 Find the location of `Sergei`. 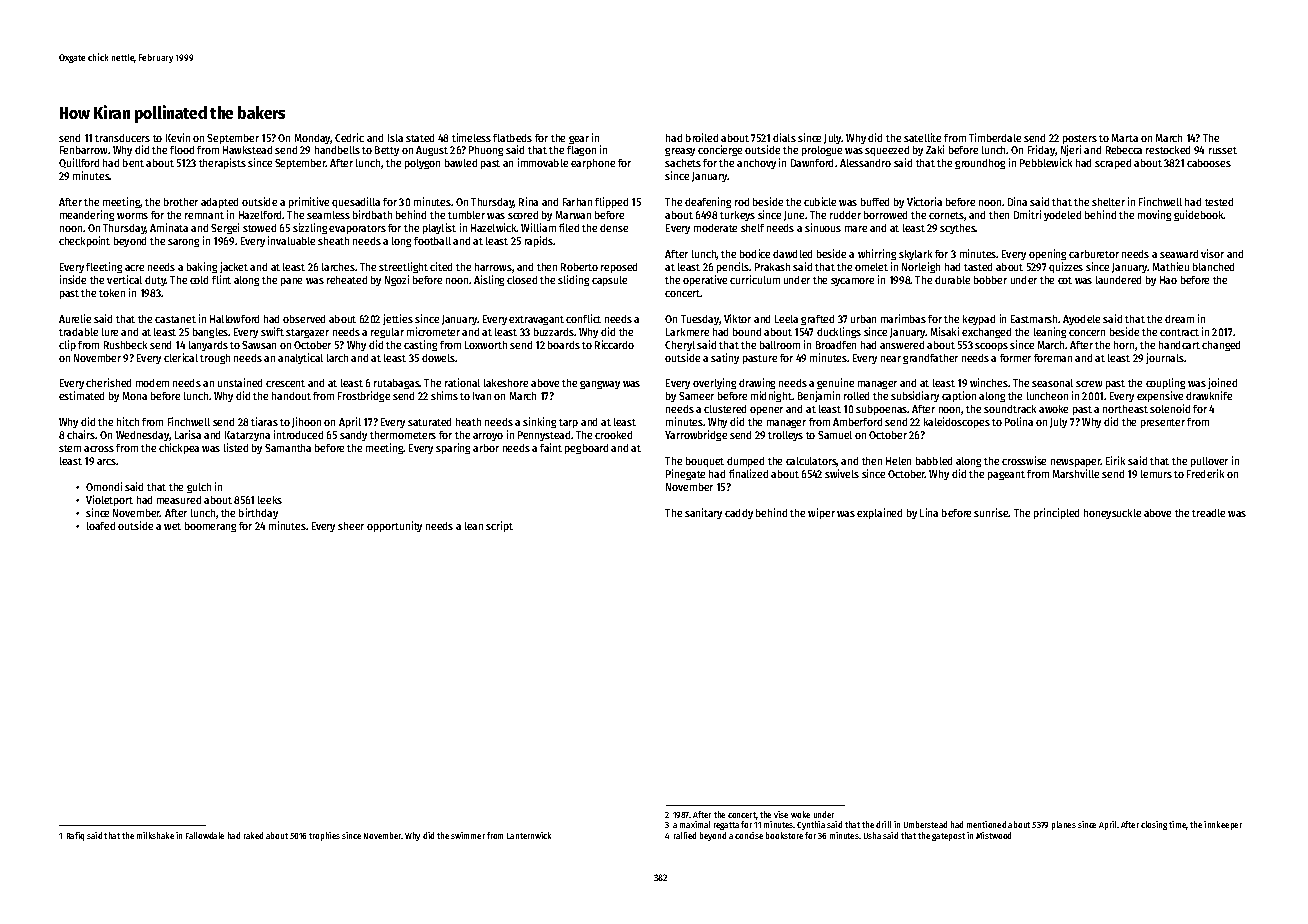

Sergei is located at coordinates (225, 228).
